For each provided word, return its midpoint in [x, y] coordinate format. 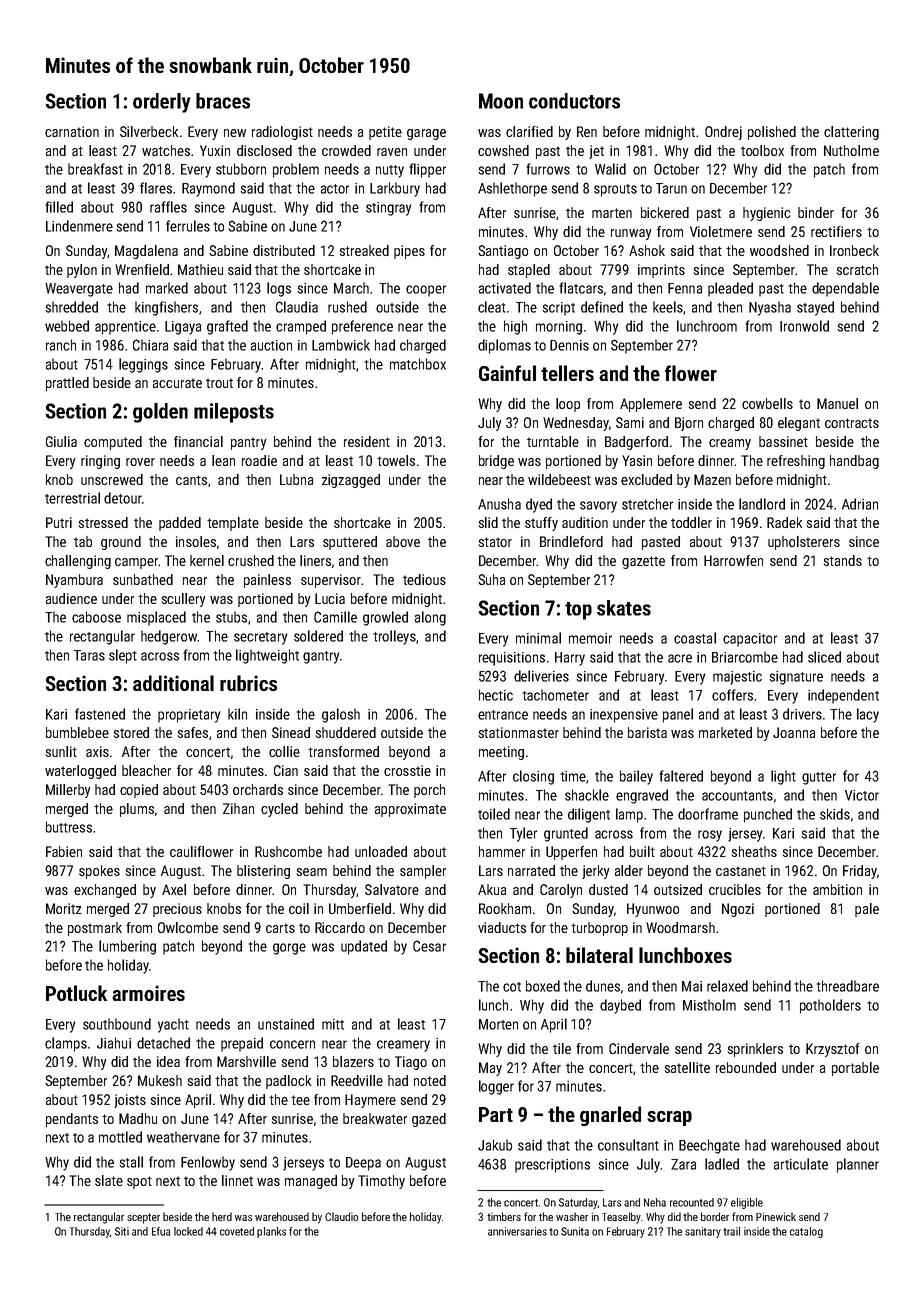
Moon [501, 101]
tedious [424, 579]
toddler [691, 522]
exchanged [105, 891]
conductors [574, 101]
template [233, 524]
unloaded [381, 851]
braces [223, 101]
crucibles [735, 889]
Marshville [246, 1061]
